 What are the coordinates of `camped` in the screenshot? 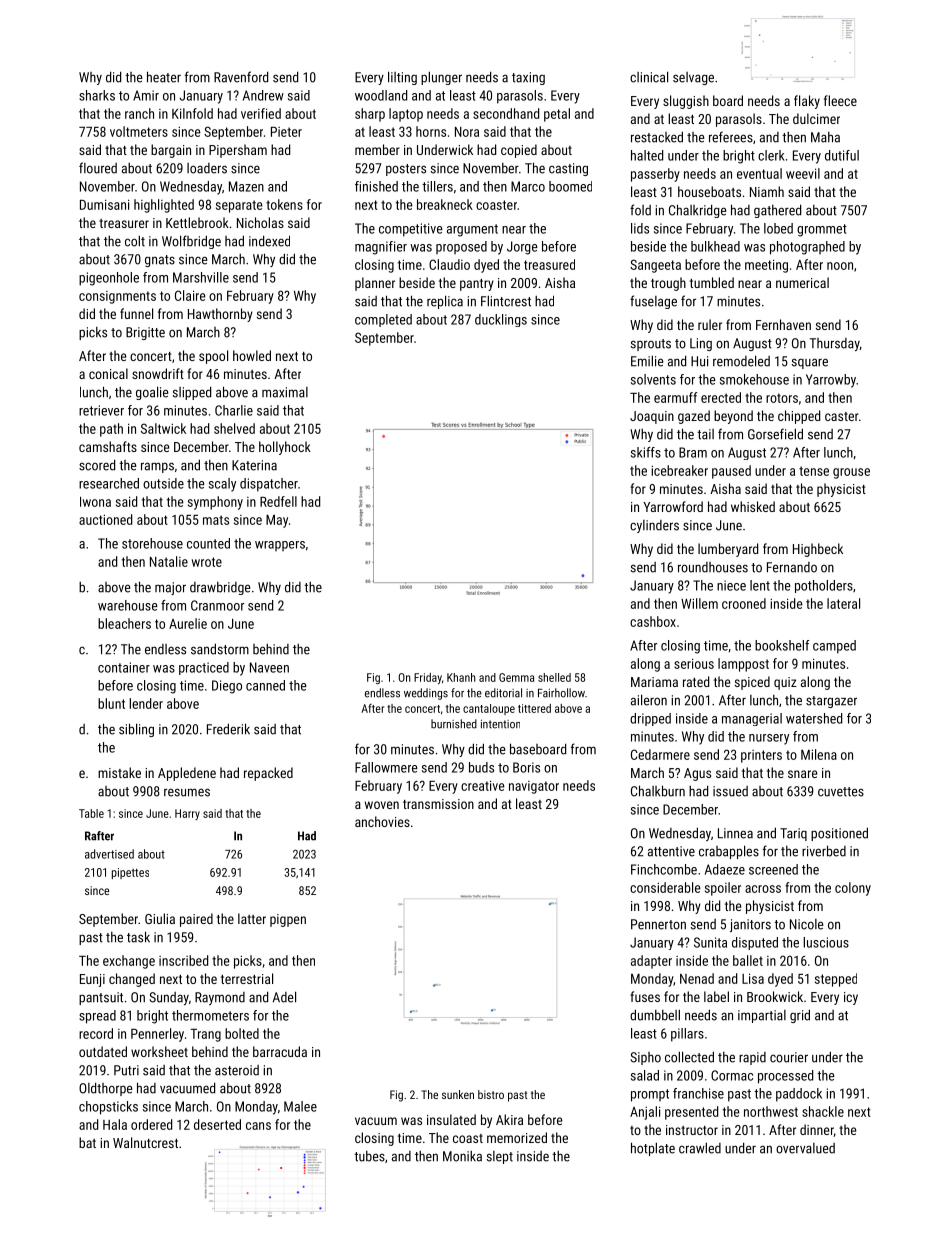 It's located at (834, 647).
